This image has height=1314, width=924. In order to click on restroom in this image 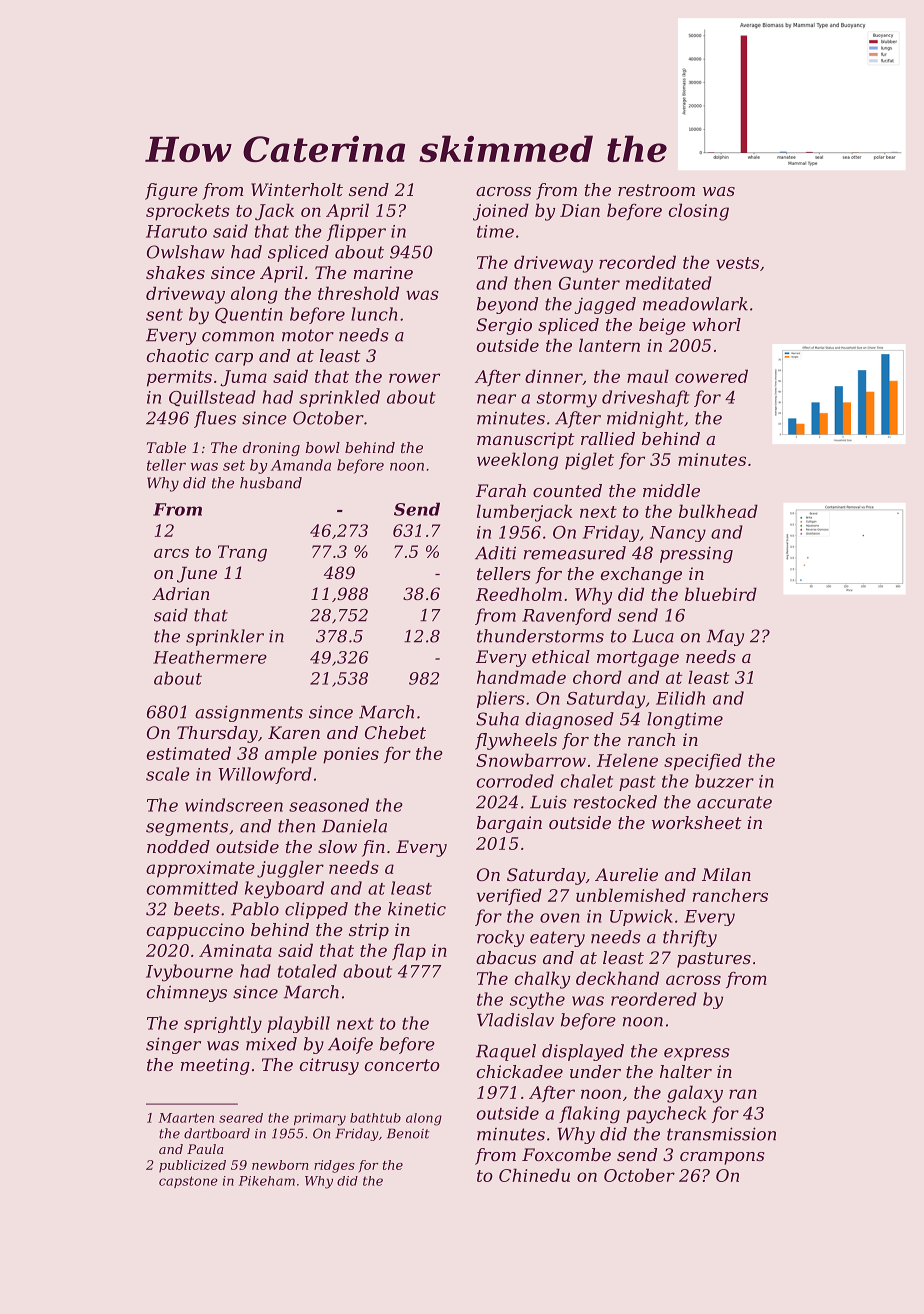, I will do `click(656, 190)`.
